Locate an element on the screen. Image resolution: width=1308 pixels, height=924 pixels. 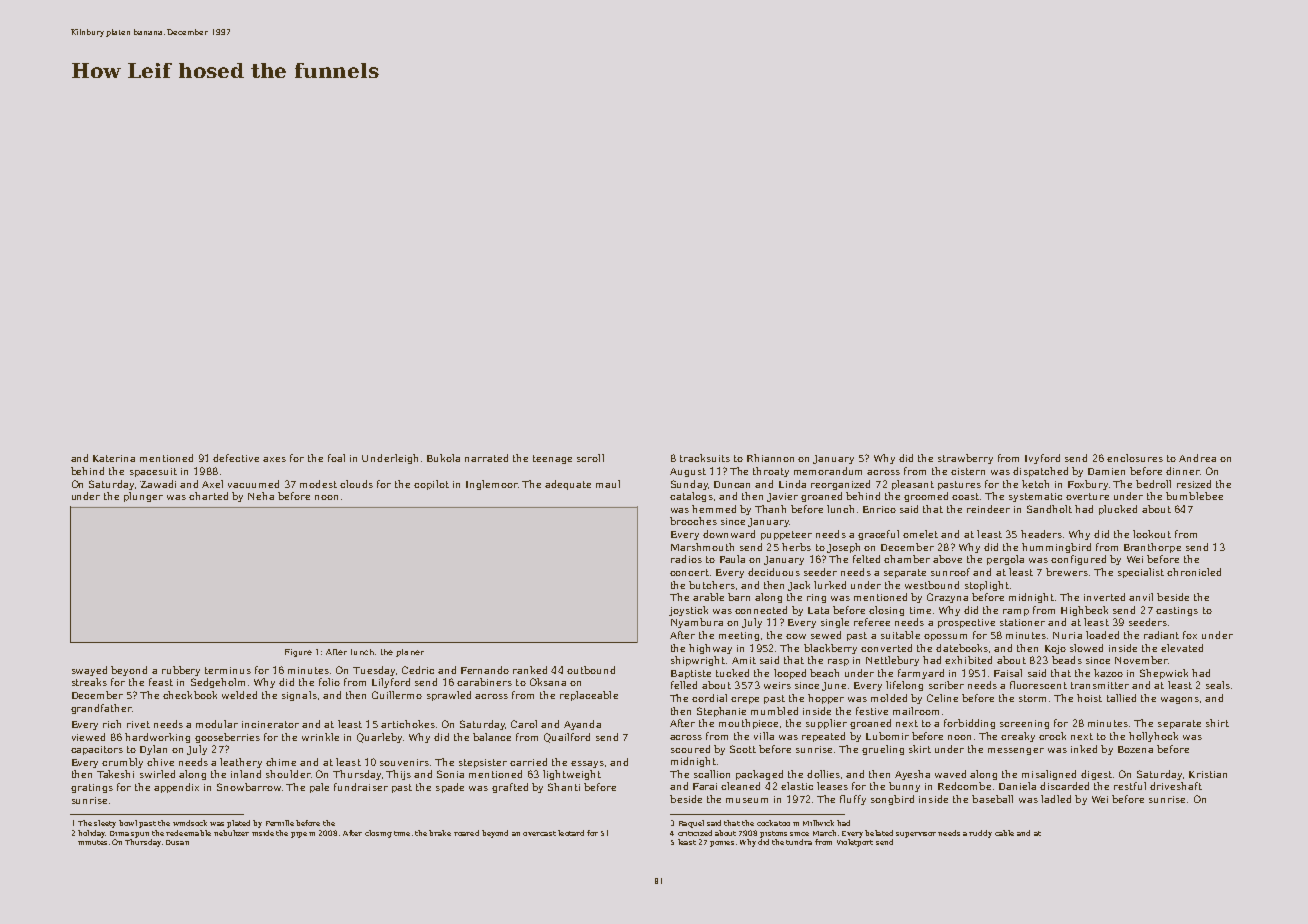
Guillermo is located at coordinates (397, 695).
